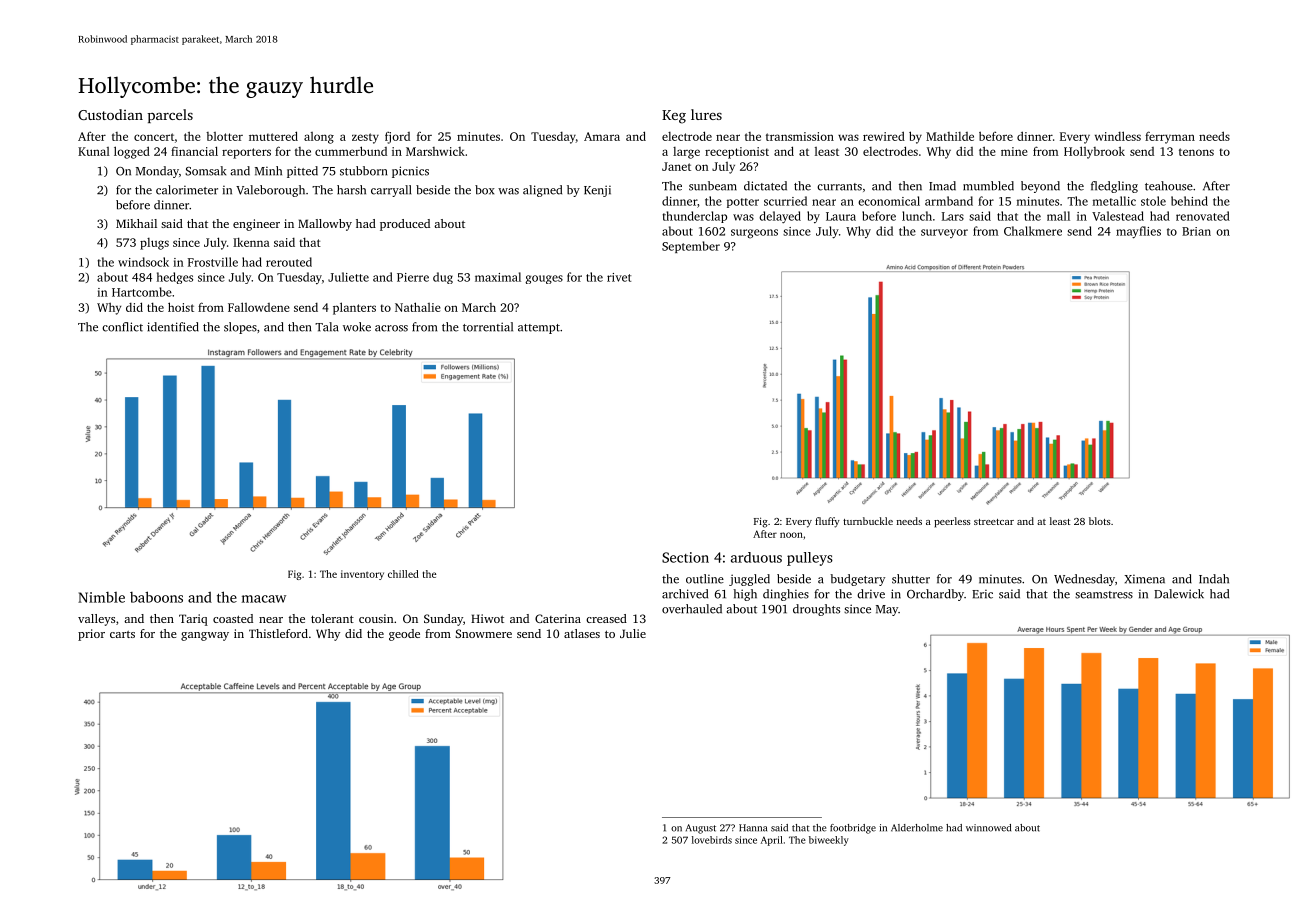 The width and height of the image is (1308, 924). I want to click on prior, so click(91, 635).
